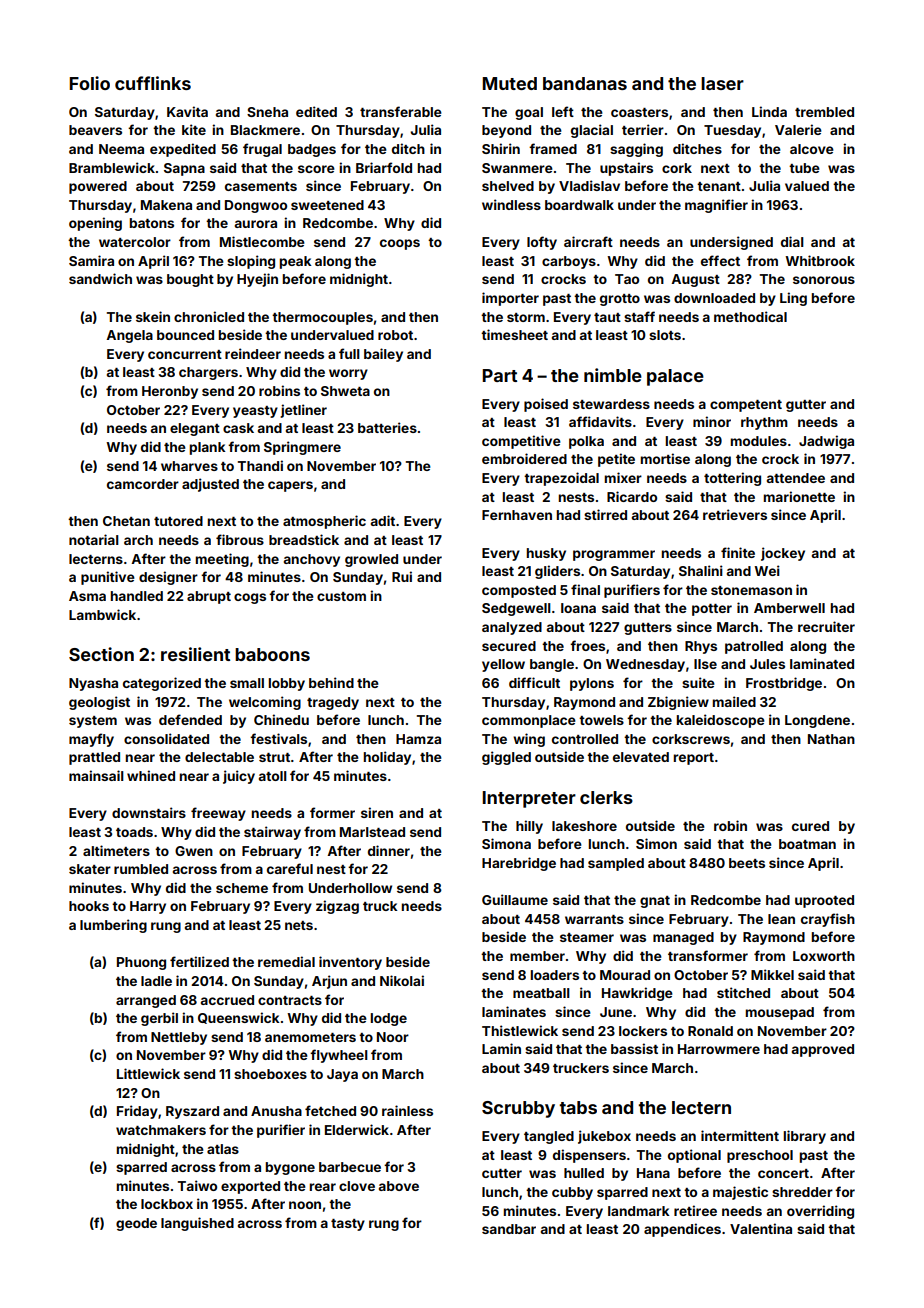  What do you see at coordinates (161, 1130) in the screenshot?
I see `watchmakers` at bounding box center [161, 1130].
